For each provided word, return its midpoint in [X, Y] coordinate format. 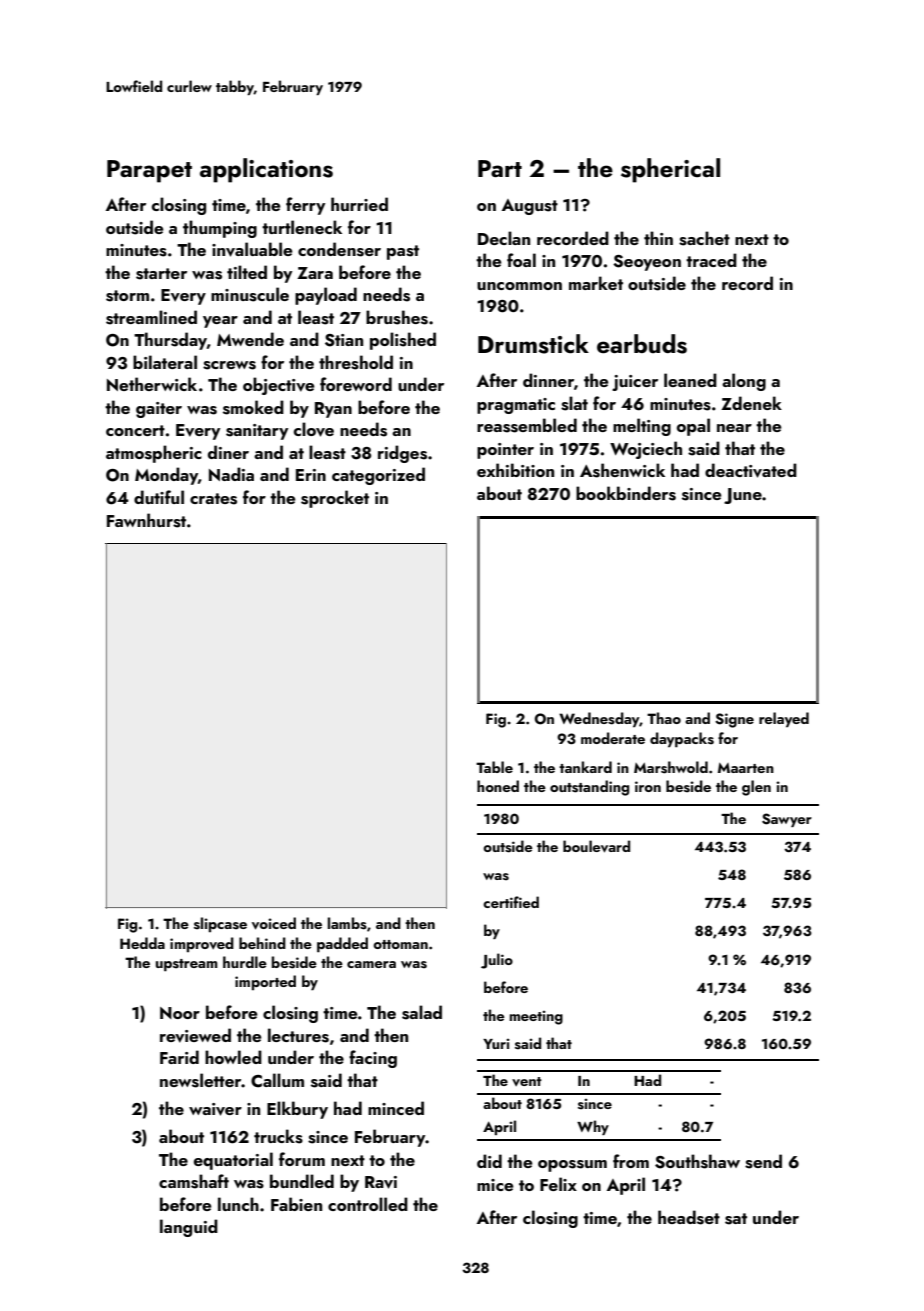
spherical [670, 170]
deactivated [751, 470]
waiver [215, 1109]
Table [494, 767]
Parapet [149, 171]
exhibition [515, 470]
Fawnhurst [146, 520]
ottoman [400, 944]
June [743, 496]
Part [500, 168]
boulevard [596, 846]
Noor [180, 1013]
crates [213, 499]
